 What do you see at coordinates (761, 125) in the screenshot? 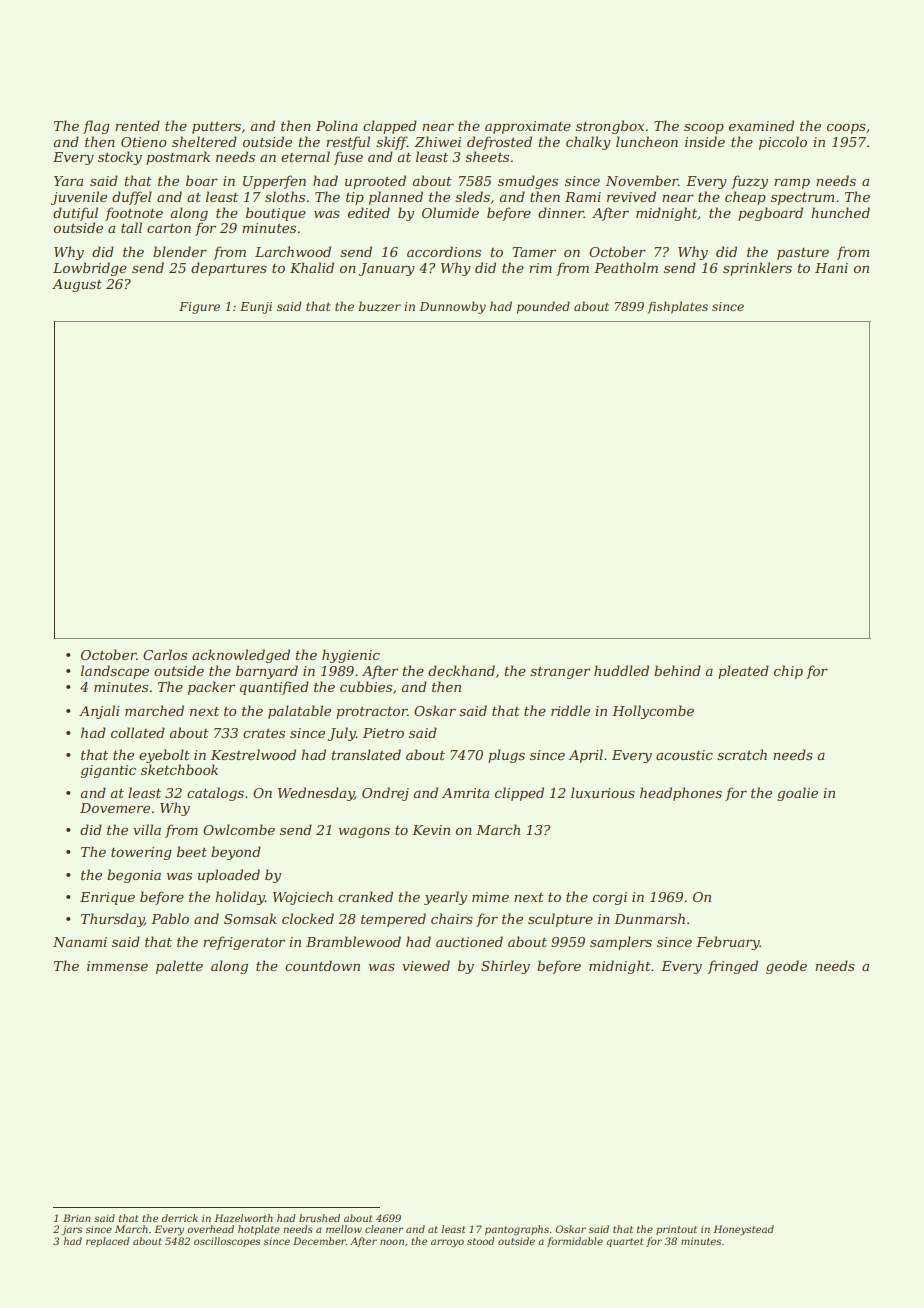
I see `examined` at bounding box center [761, 125].
